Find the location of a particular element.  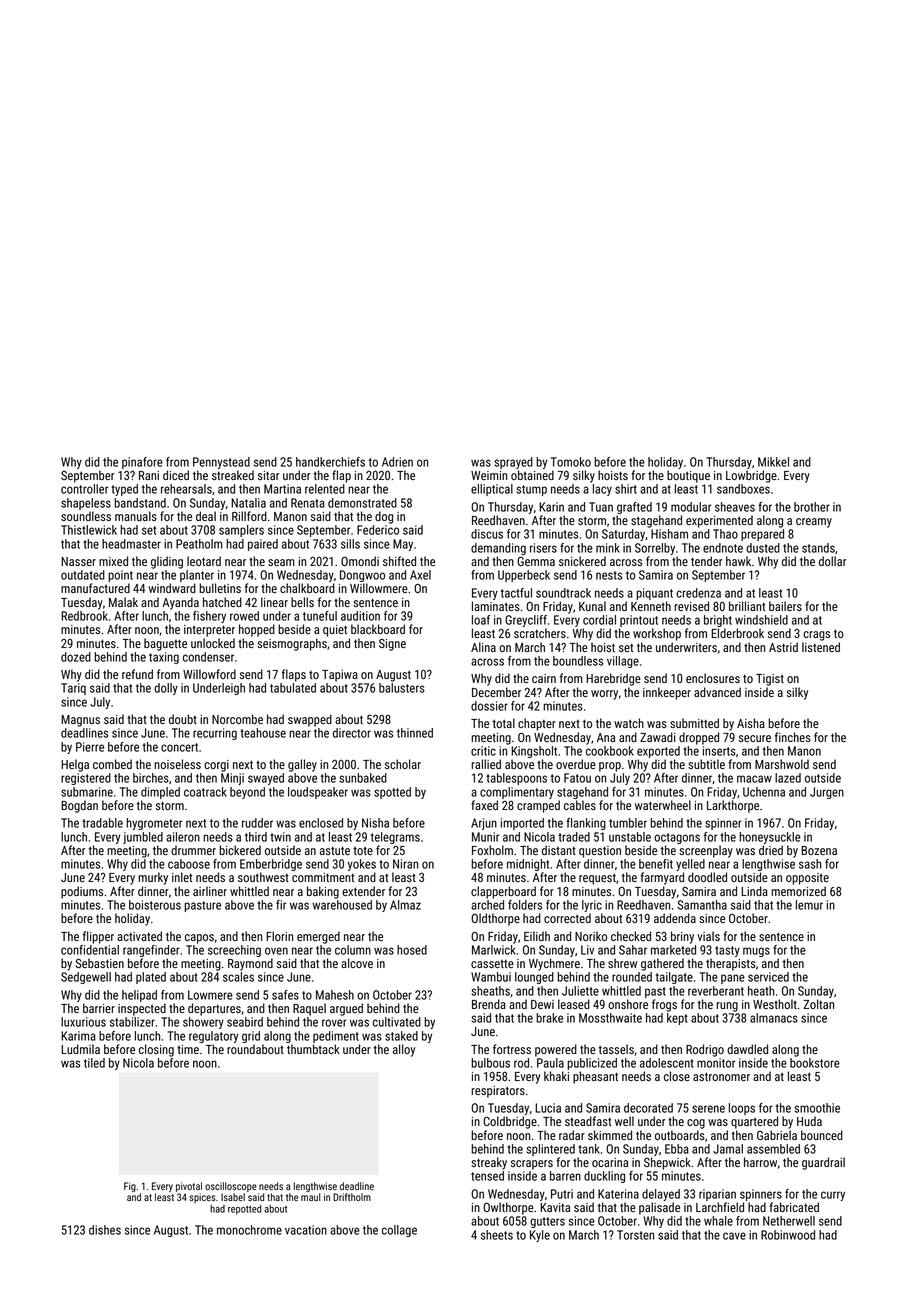

Tapiwa is located at coordinates (340, 676).
